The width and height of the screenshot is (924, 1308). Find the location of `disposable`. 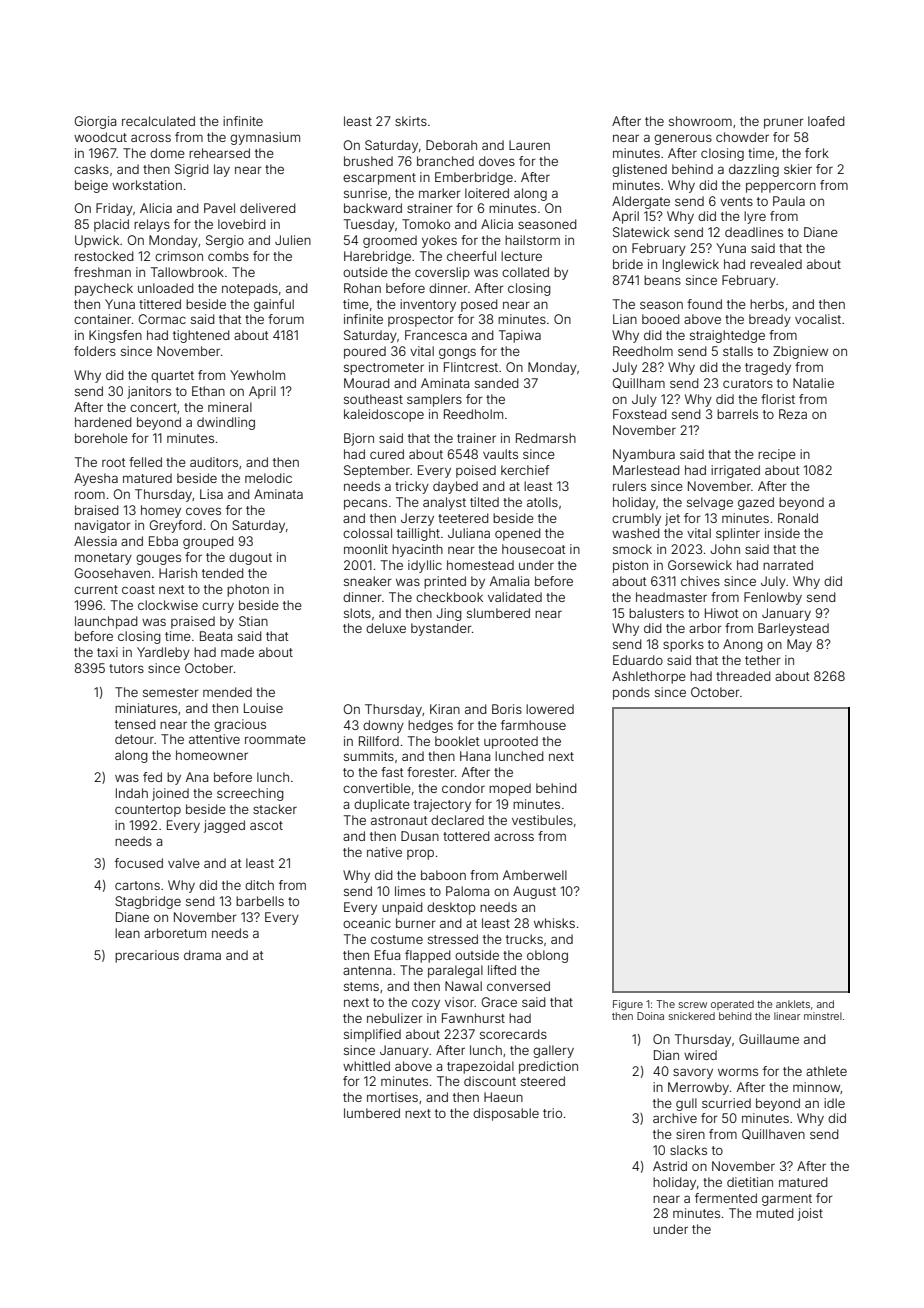

disposable is located at coordinates (506, 1114).
